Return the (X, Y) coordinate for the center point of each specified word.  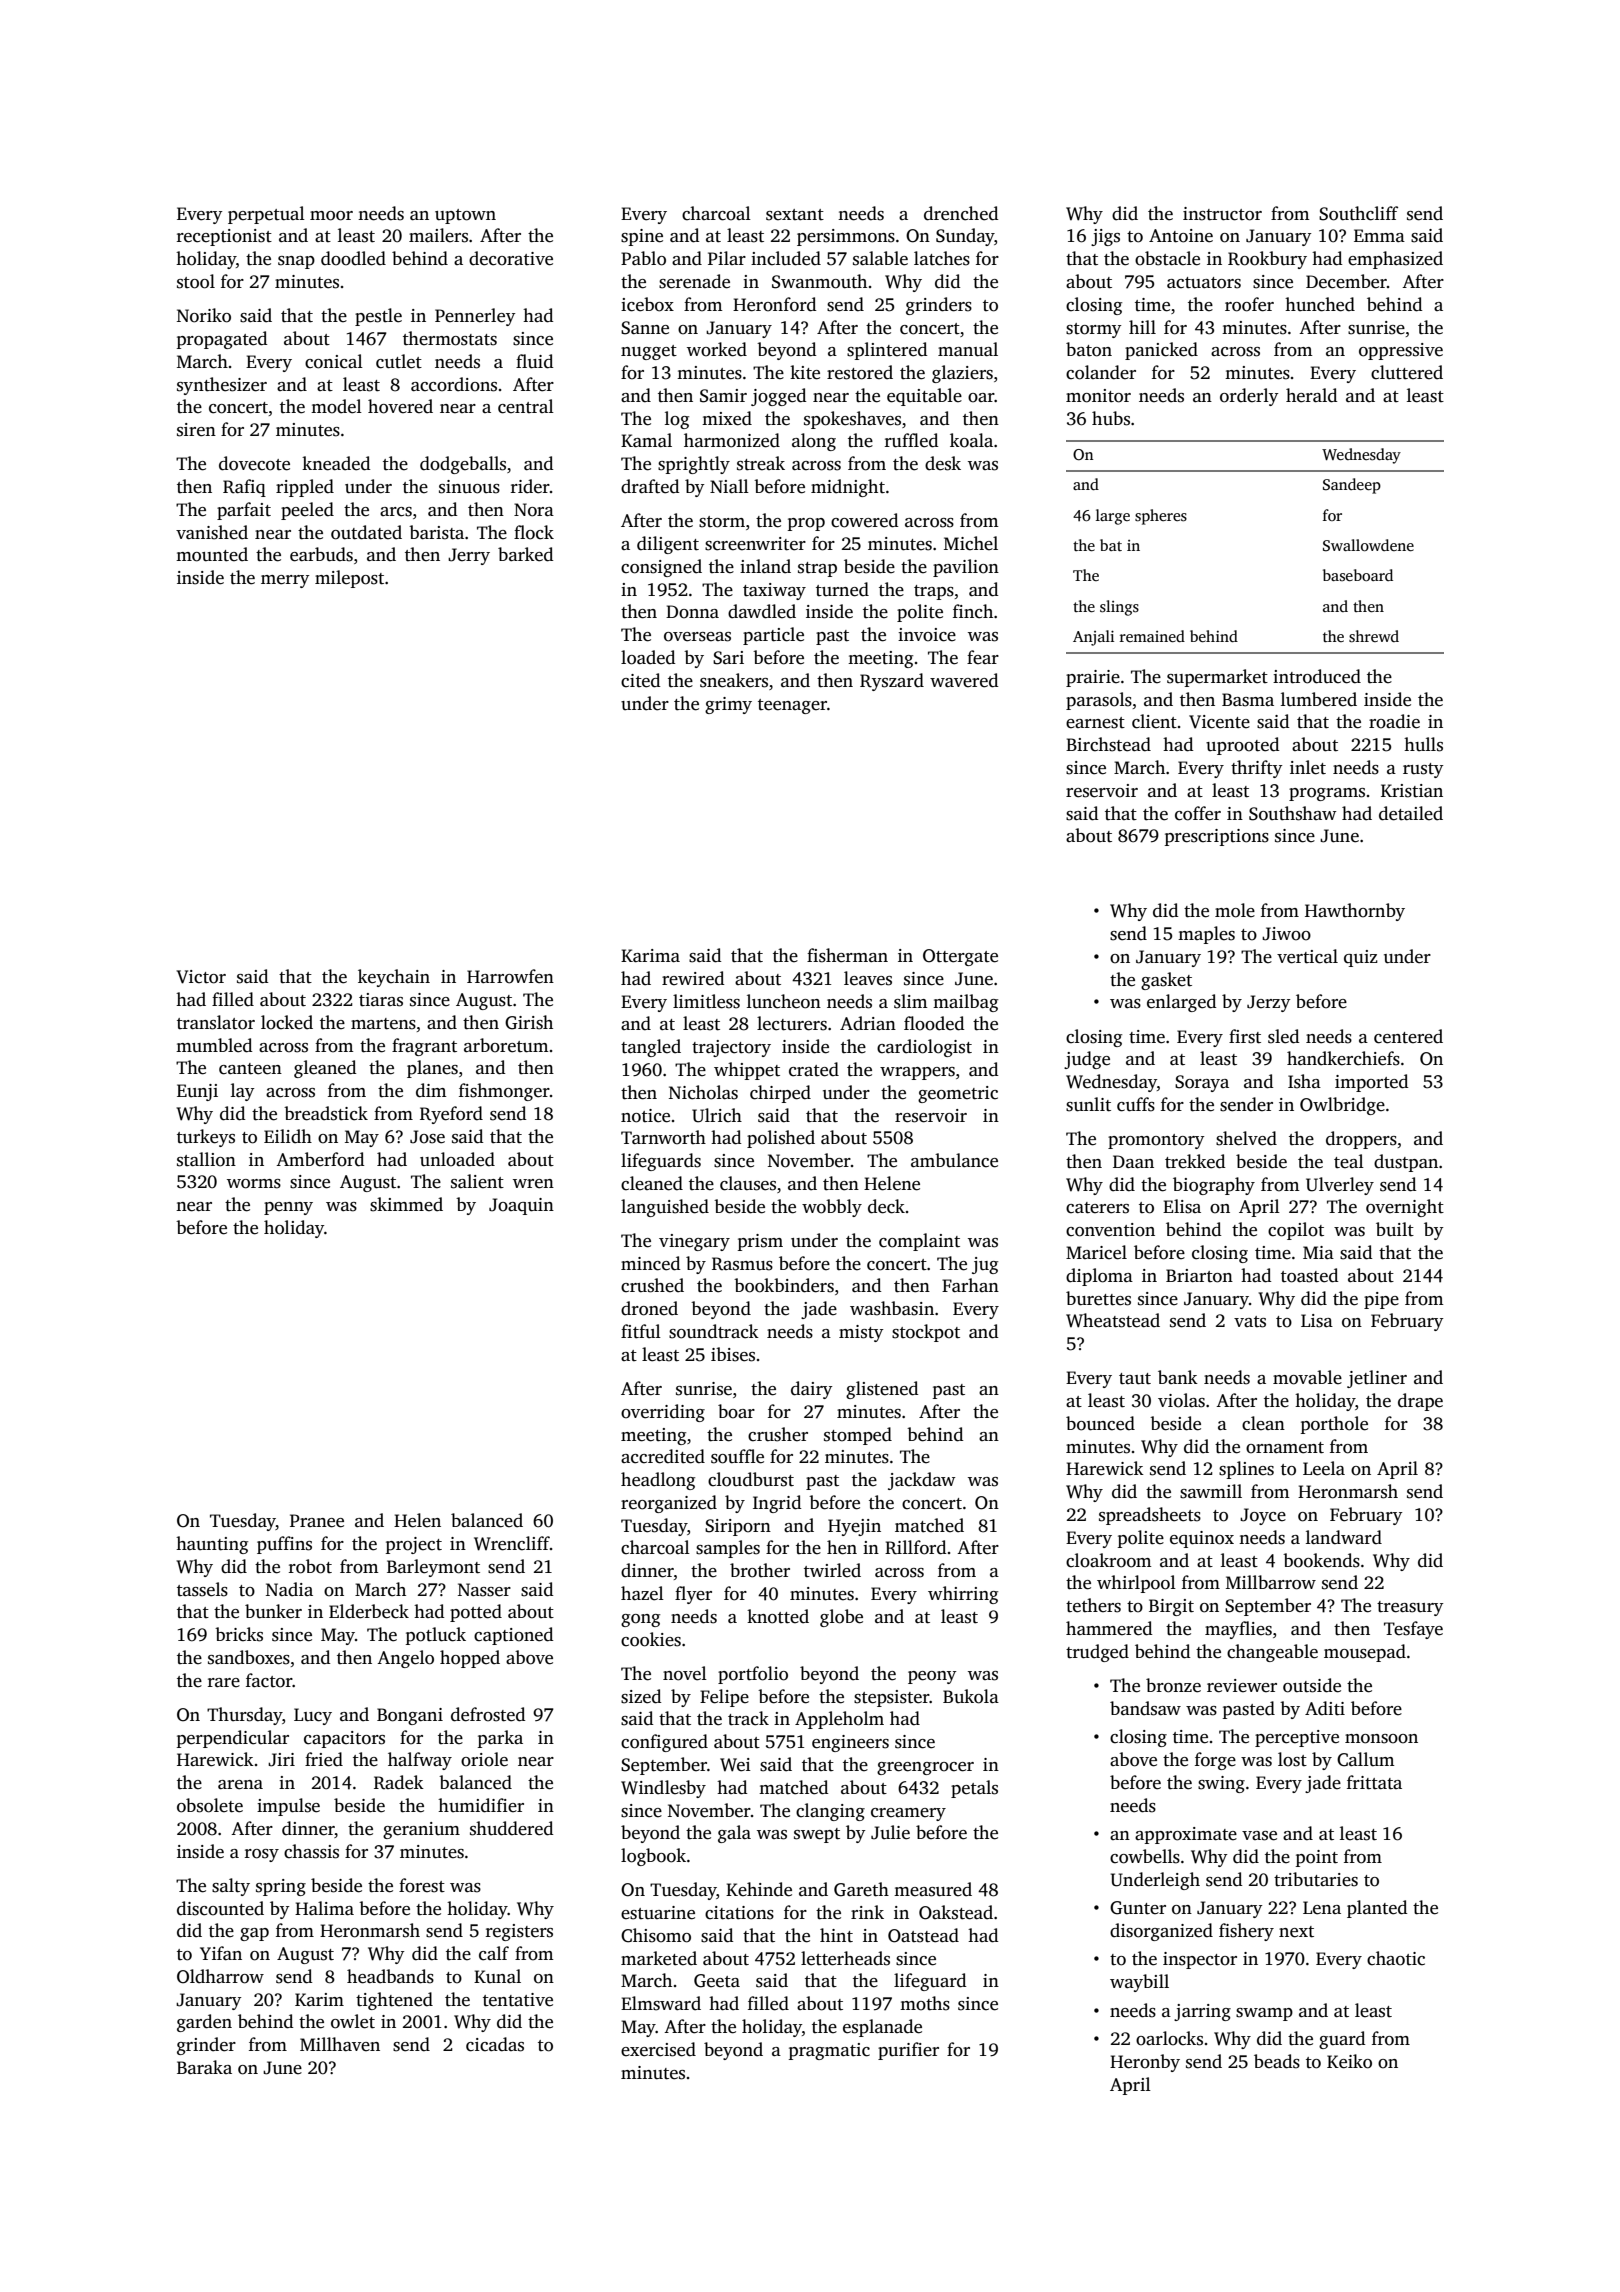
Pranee (317, 1521)
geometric (958, 1094)
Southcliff (1358, 213)
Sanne (645, 328)
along (814, 442)
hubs (1111, 418)
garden (204, 2023)
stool (196, 281)
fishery (1246, 1932)
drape (1420, 1402)
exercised (658, 2049)
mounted (212, 554)
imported (1371, 1083)
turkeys (206, 1138)
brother (760, 1570)
